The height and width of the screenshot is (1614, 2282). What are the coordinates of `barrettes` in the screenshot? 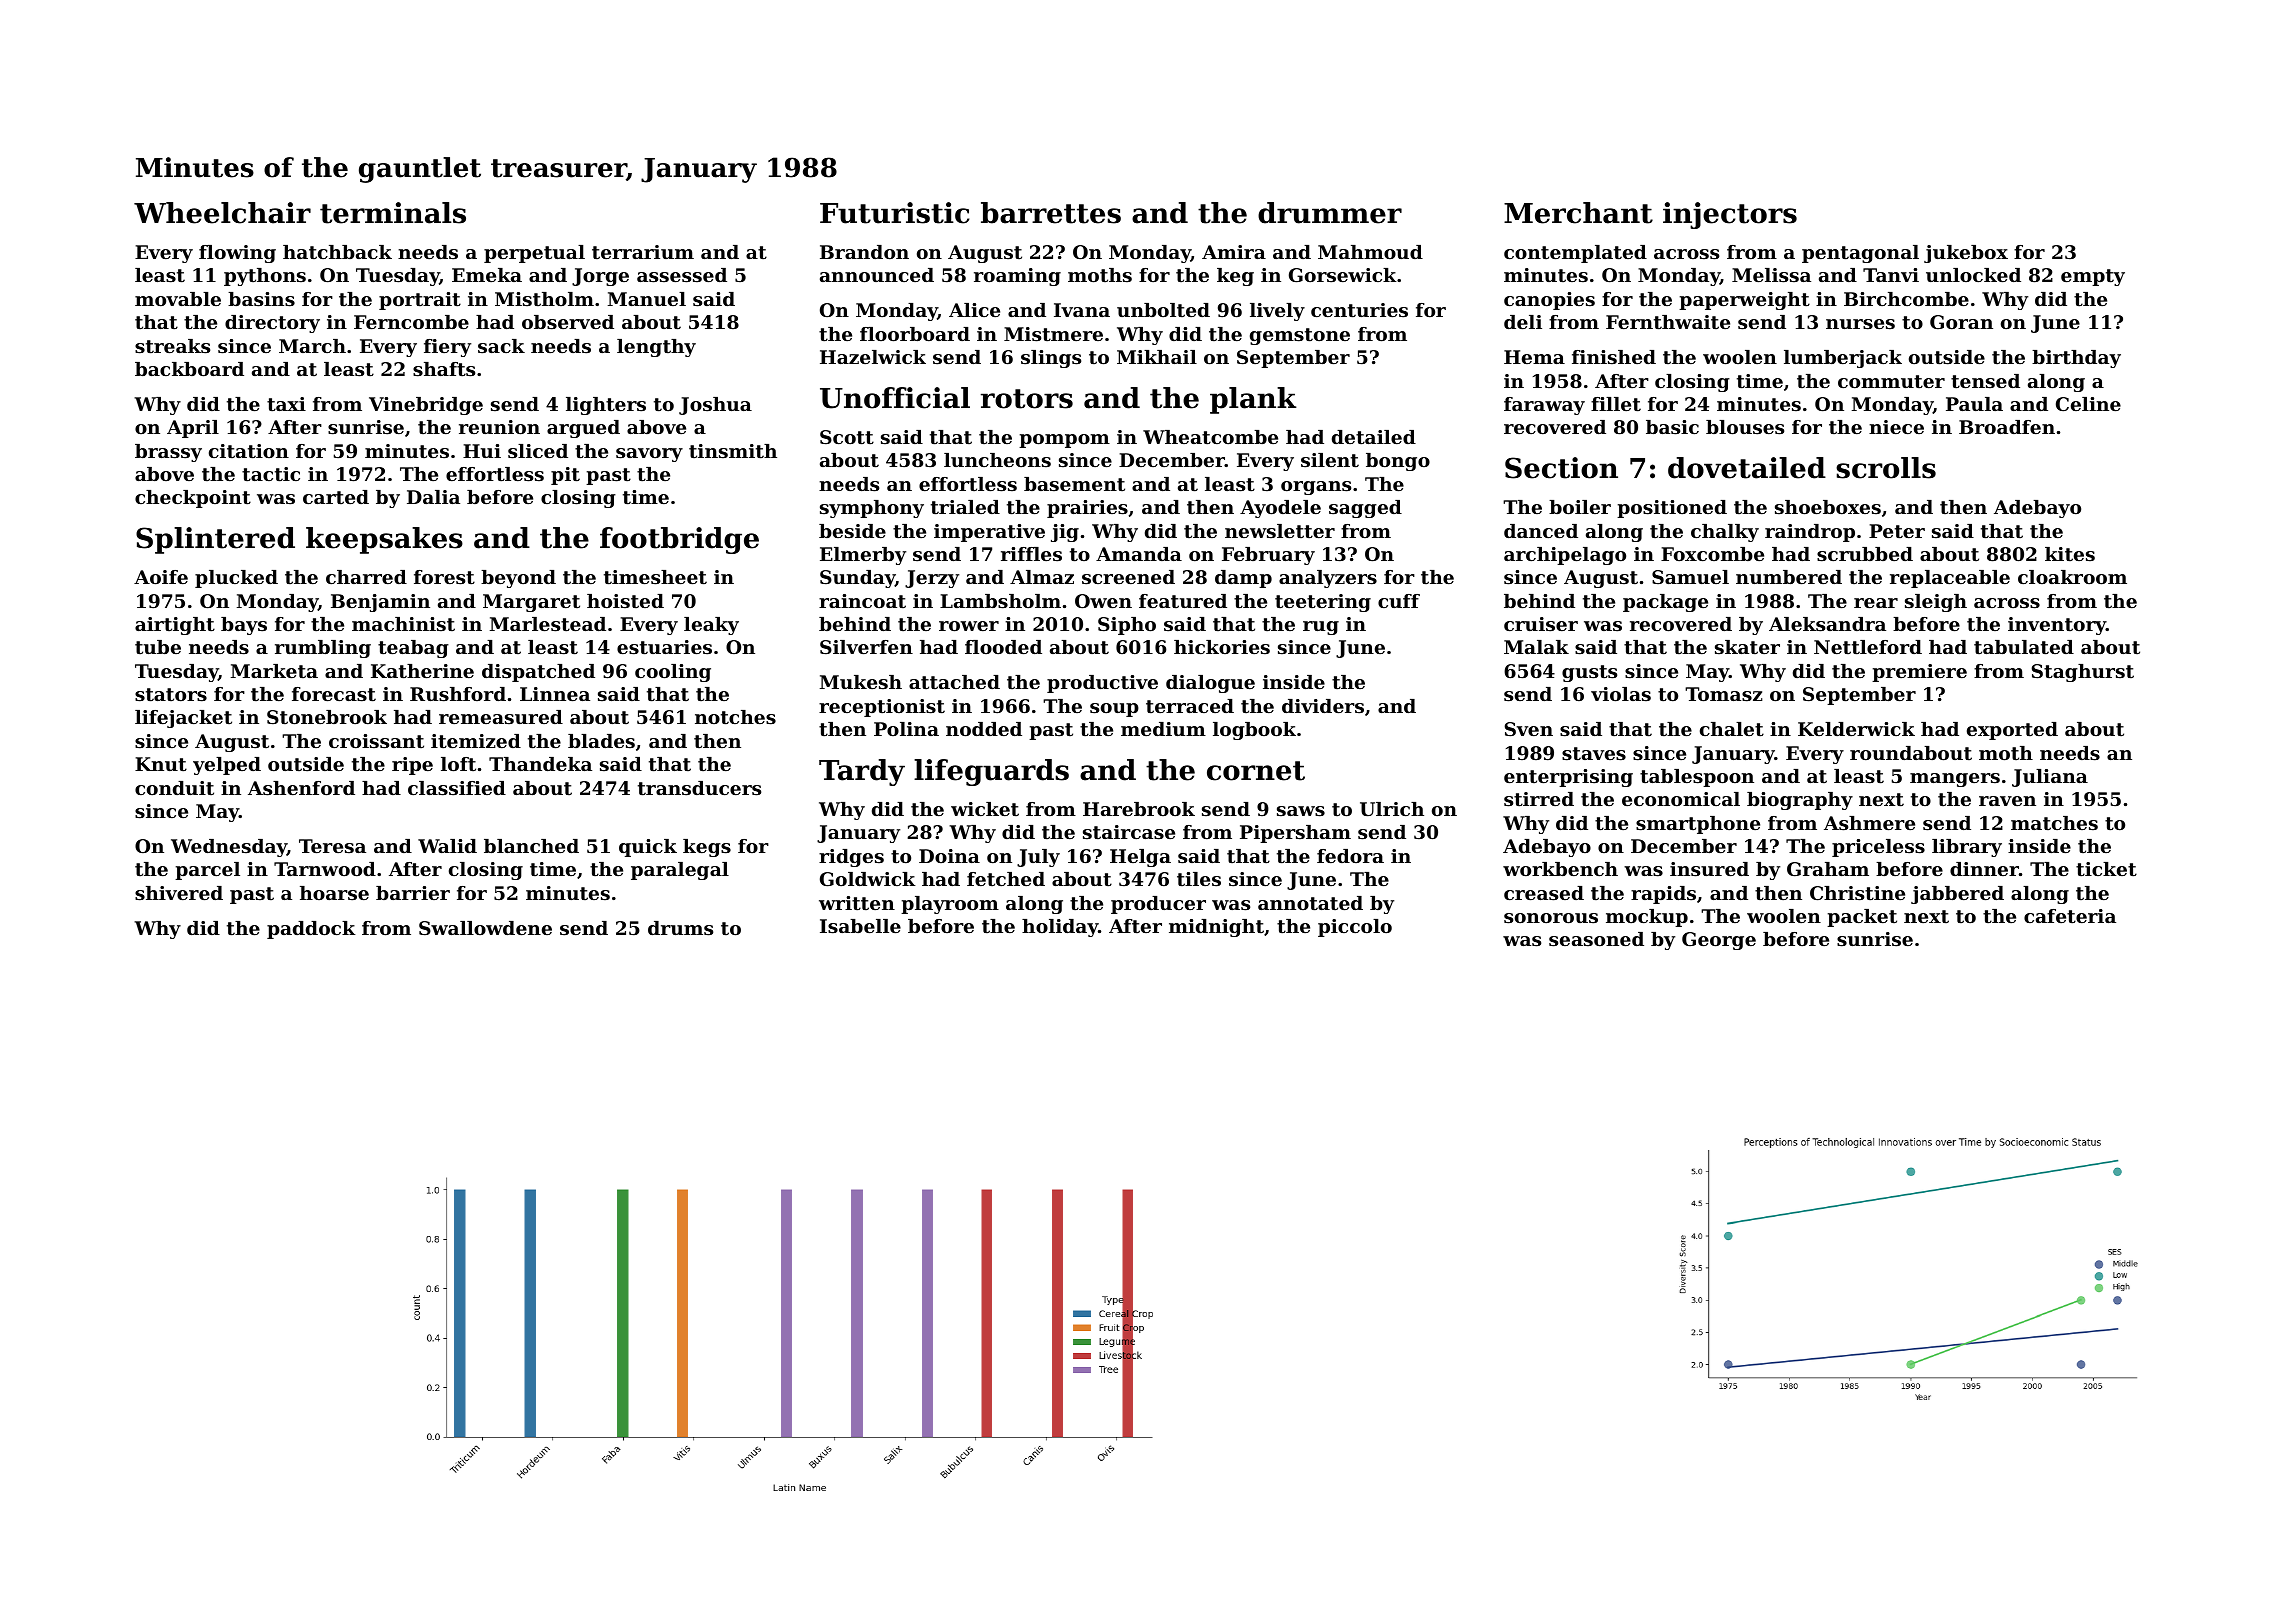 It's located at (1051, 213).
